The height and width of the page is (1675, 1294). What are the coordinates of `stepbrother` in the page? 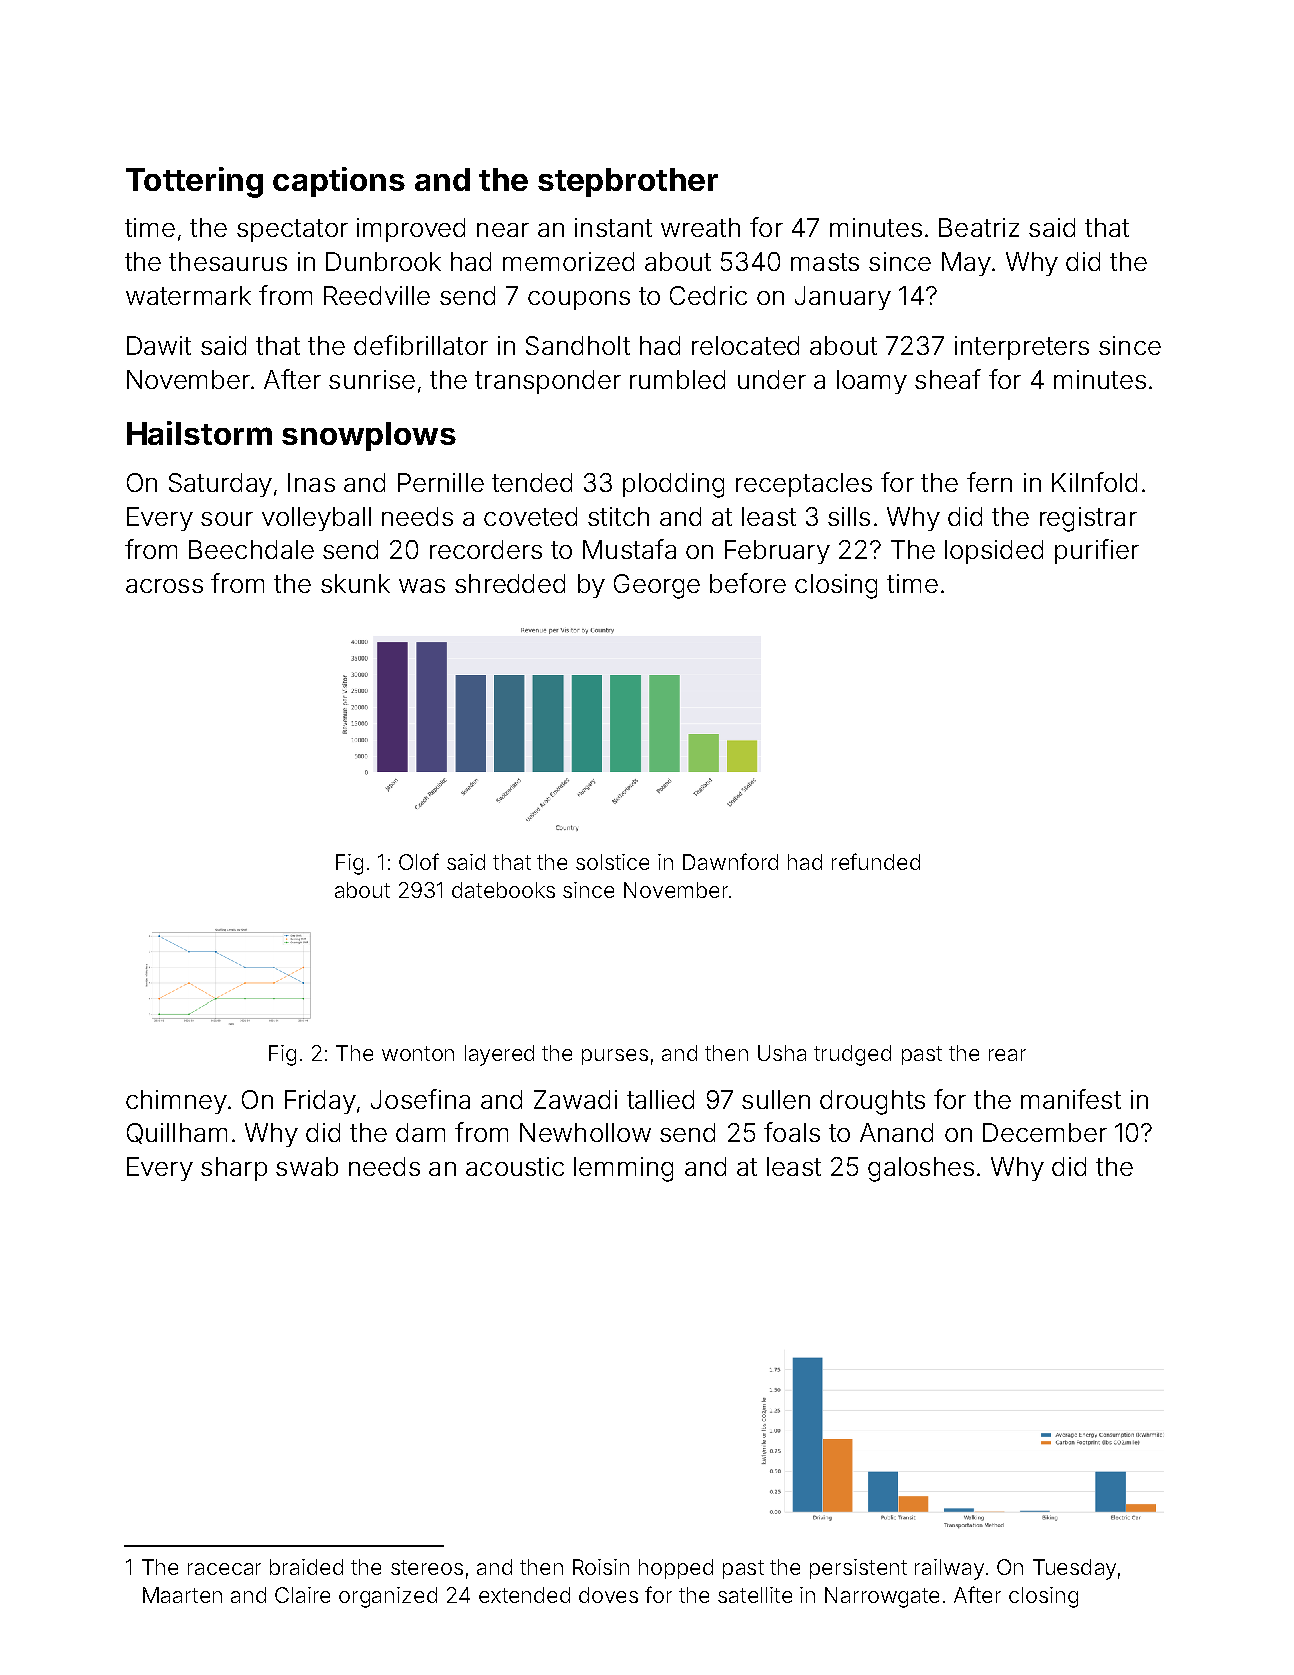 It's located at (628, 182).
